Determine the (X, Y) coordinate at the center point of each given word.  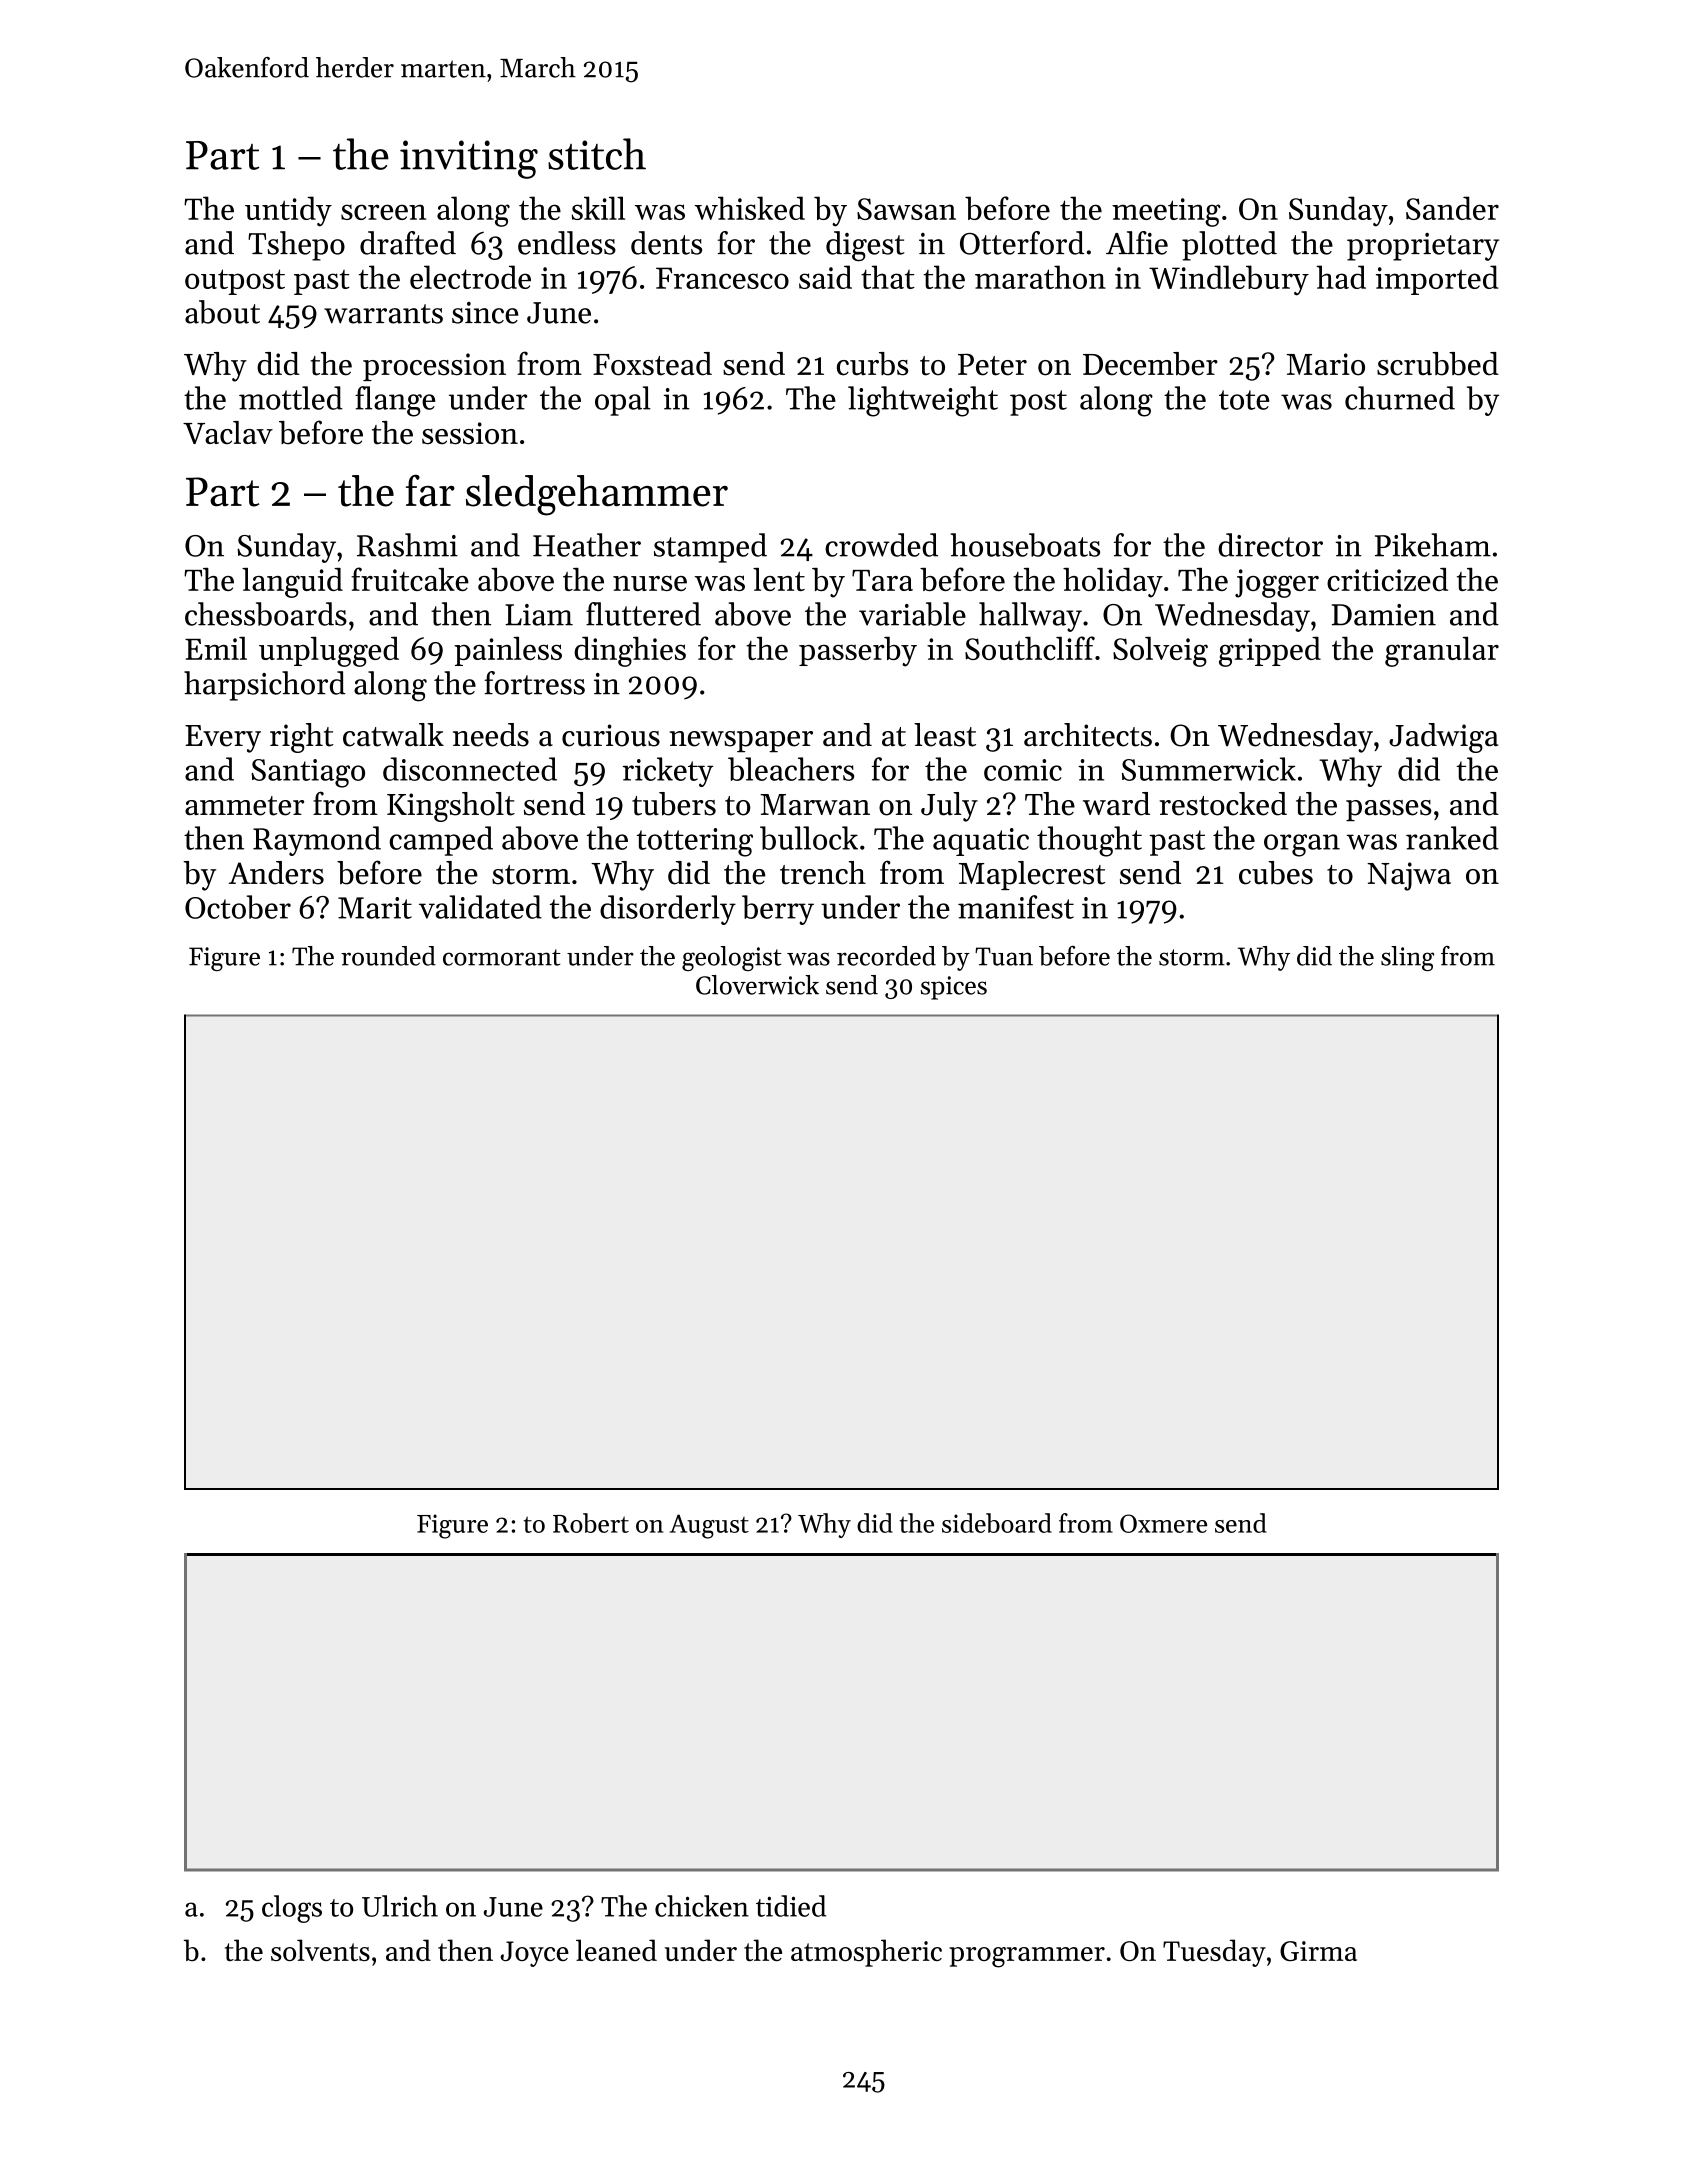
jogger (1277, 583)
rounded (388, 956)
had (1341, 277)
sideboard (997, 1523)
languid (292, 583)
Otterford (1022, 243)
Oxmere (1163, 1523)
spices (954, 988)
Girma (1318, 1951)
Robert (591, 1523)
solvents (320, 1950)
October (238, 907)
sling (1407, 958)
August (709, 1526)
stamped (710, 548)
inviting (469, 159)
